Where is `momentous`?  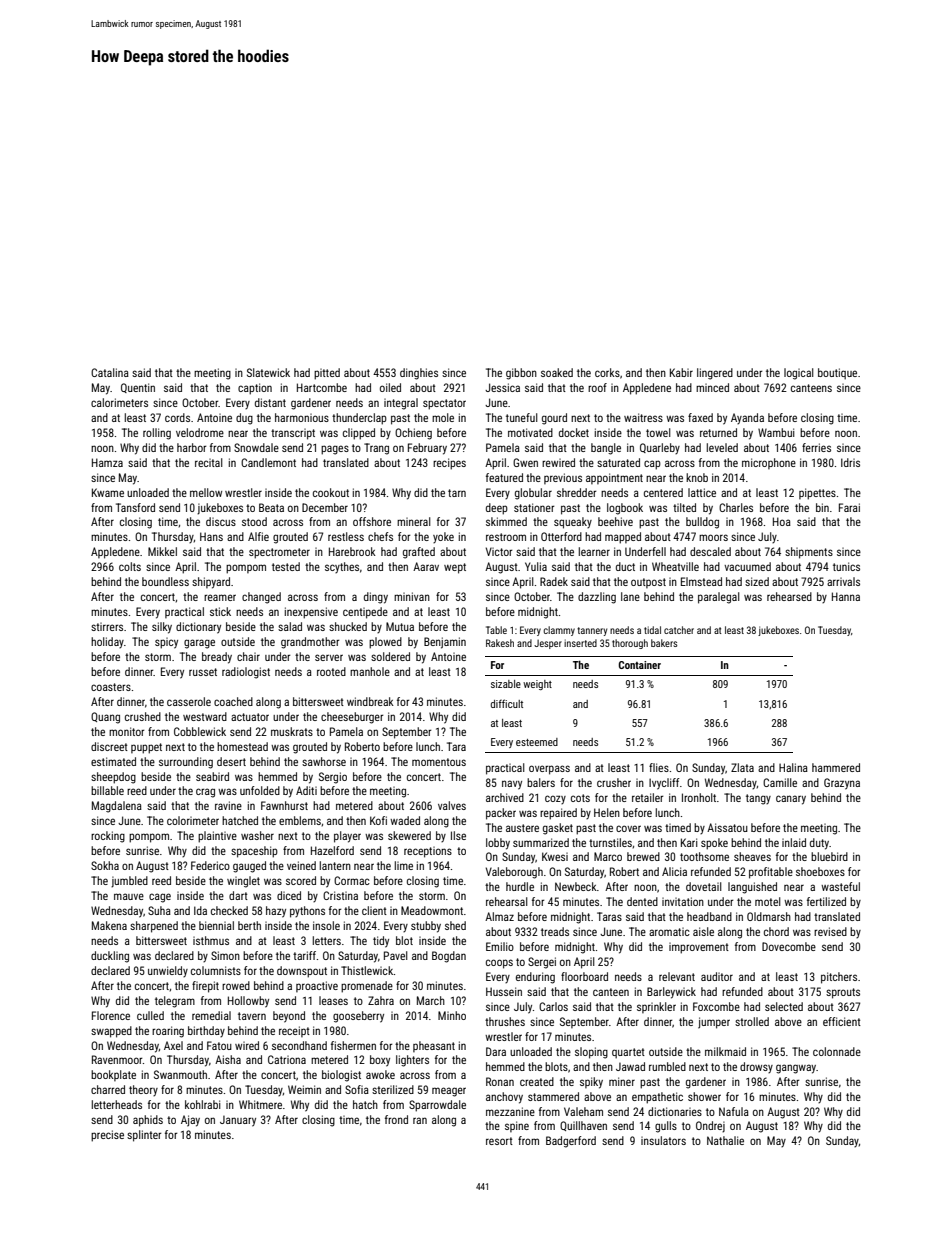 momentous is located at coordinates (439, 762).
